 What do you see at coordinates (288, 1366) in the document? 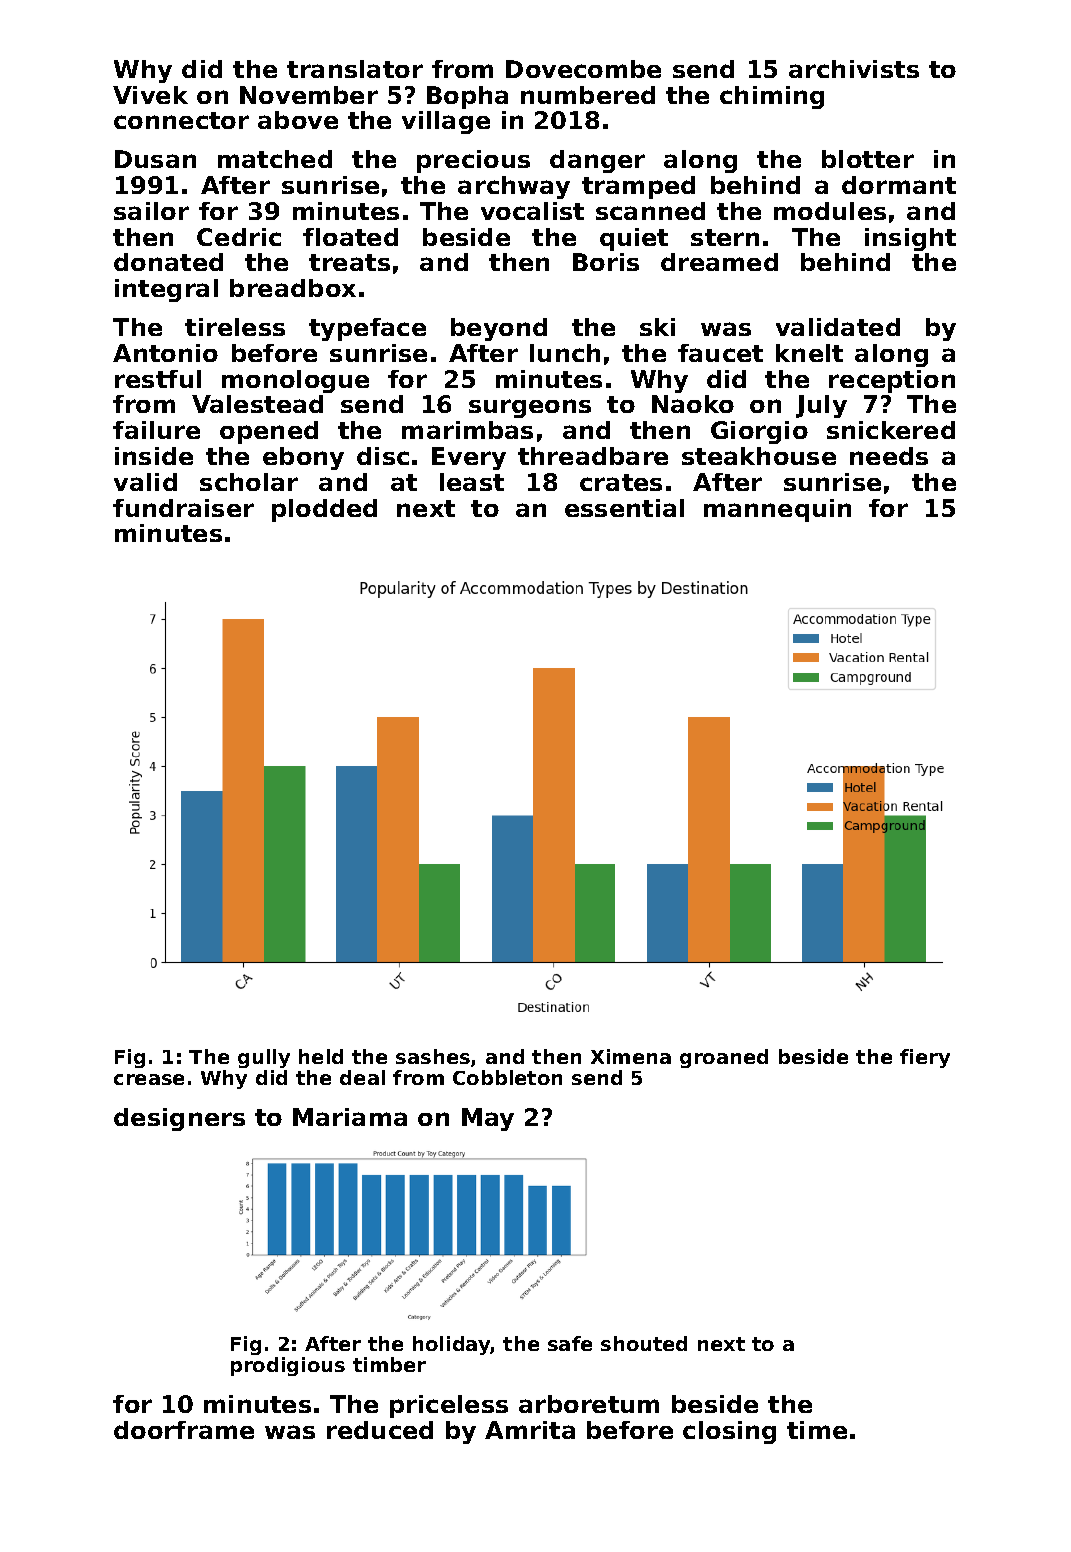
I see `prodigious` at bounding box center [288, 1366].
